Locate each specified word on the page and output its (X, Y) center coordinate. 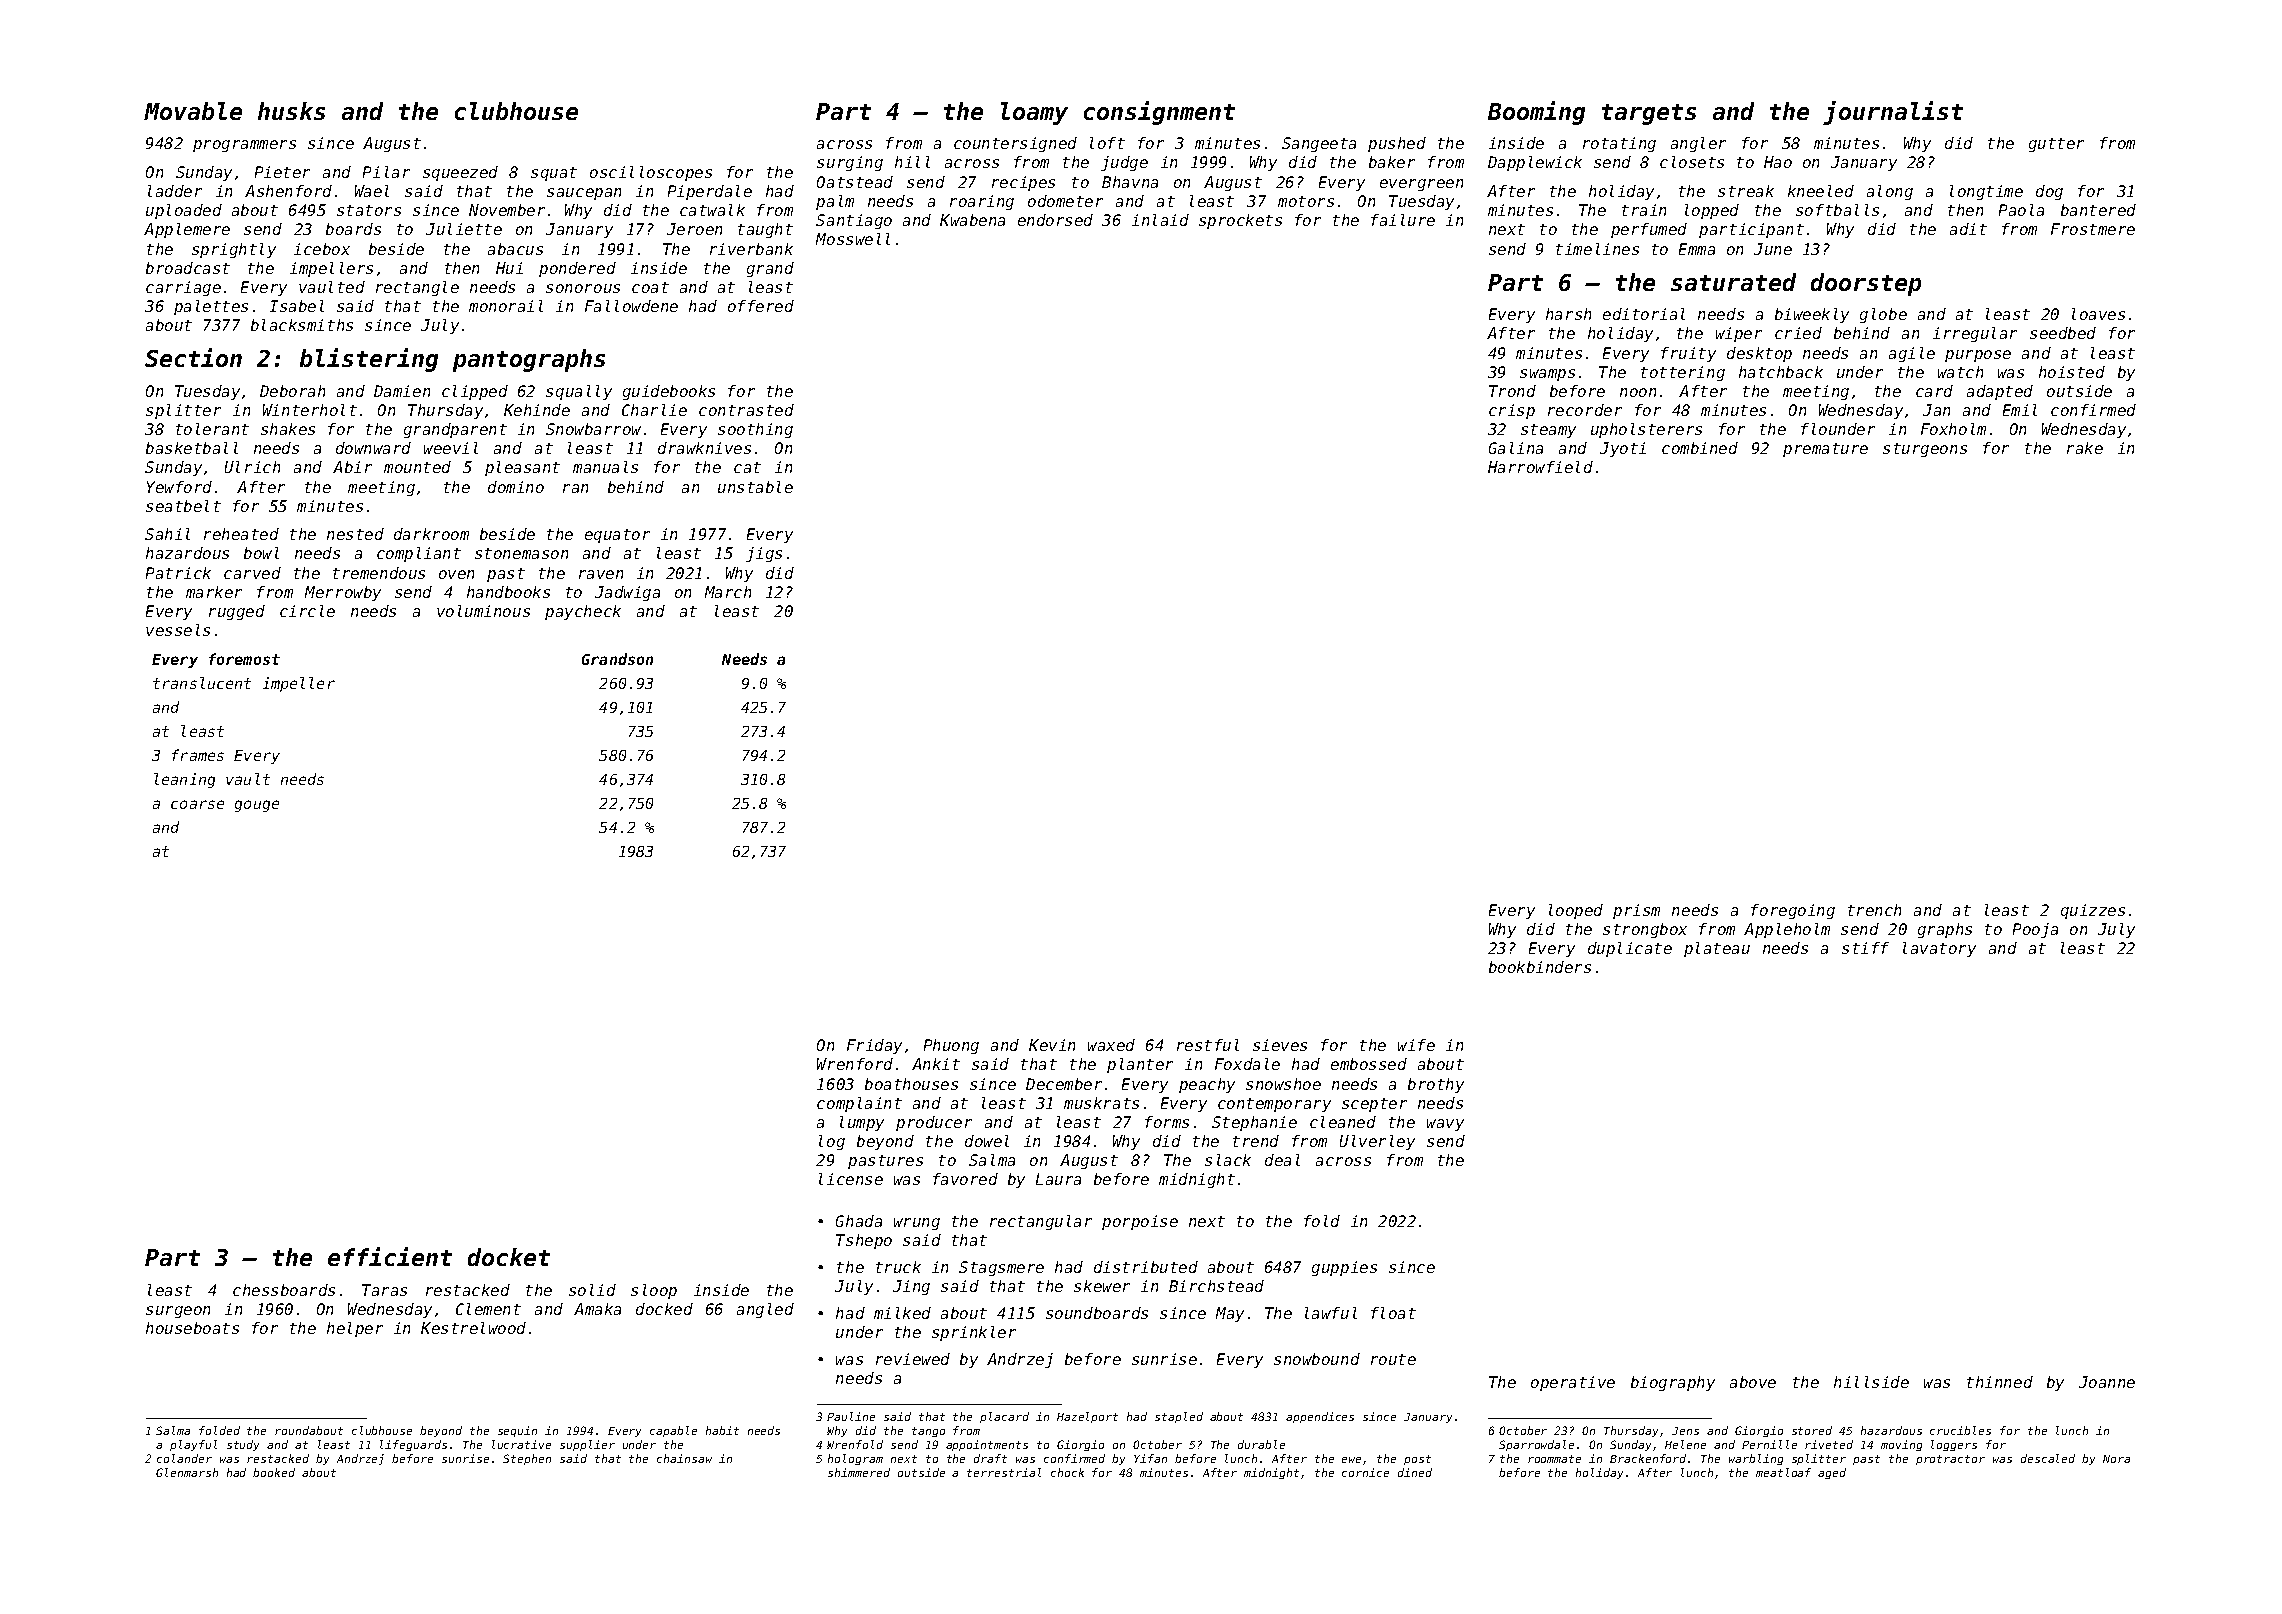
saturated (1733, 282)
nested (355, 534)
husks (291, 111)
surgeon (178, 1312)
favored (965, 1179)
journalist (1893, 113)
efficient (390, 1256)
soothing (755, 430)
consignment (1159, 113)
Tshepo (864, 1241)
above (1753, 1382)
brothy (1436, 1085)
